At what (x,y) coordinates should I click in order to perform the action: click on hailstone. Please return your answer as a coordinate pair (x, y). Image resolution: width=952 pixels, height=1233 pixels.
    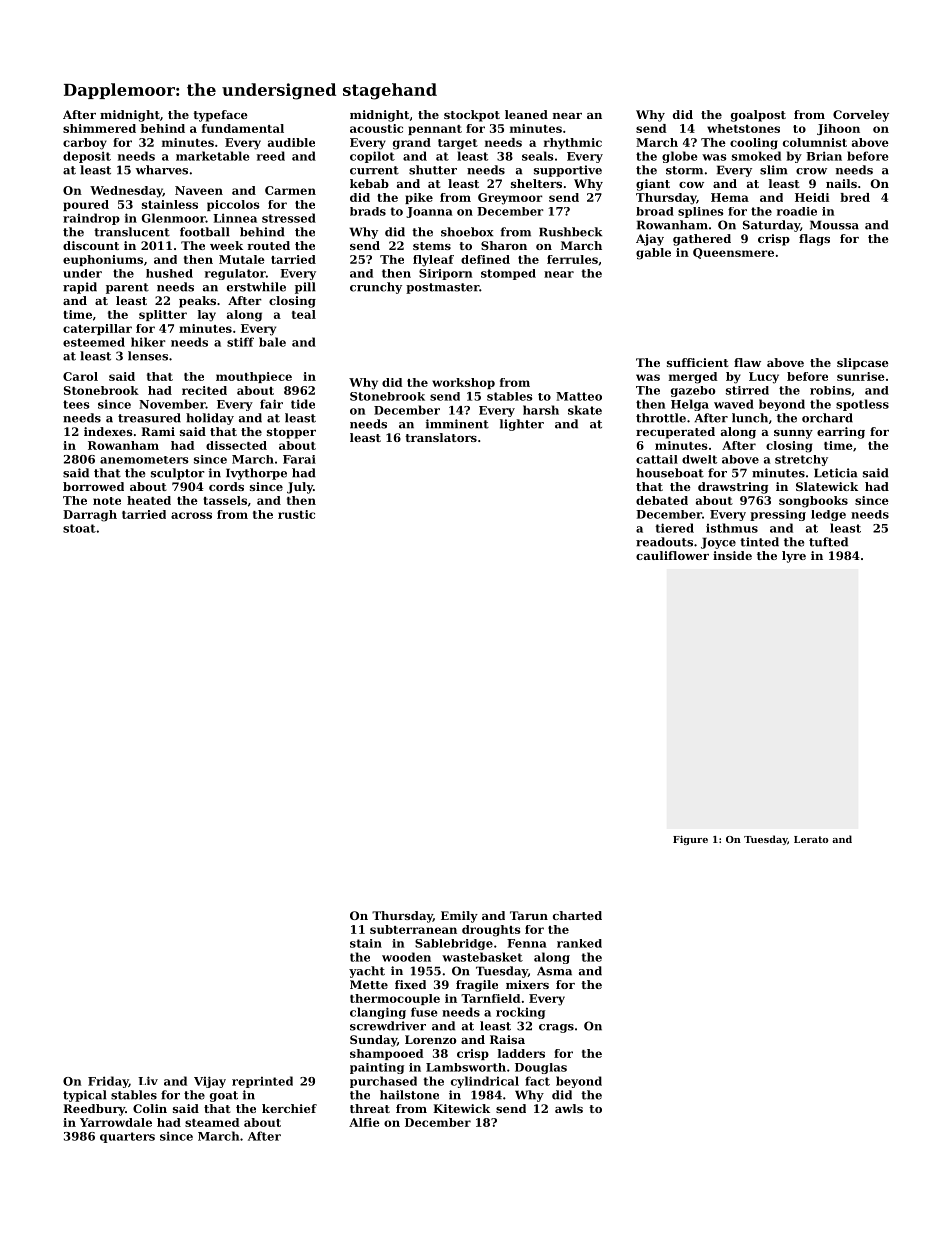
    Looking at the image, I should click on (409, 1095).
